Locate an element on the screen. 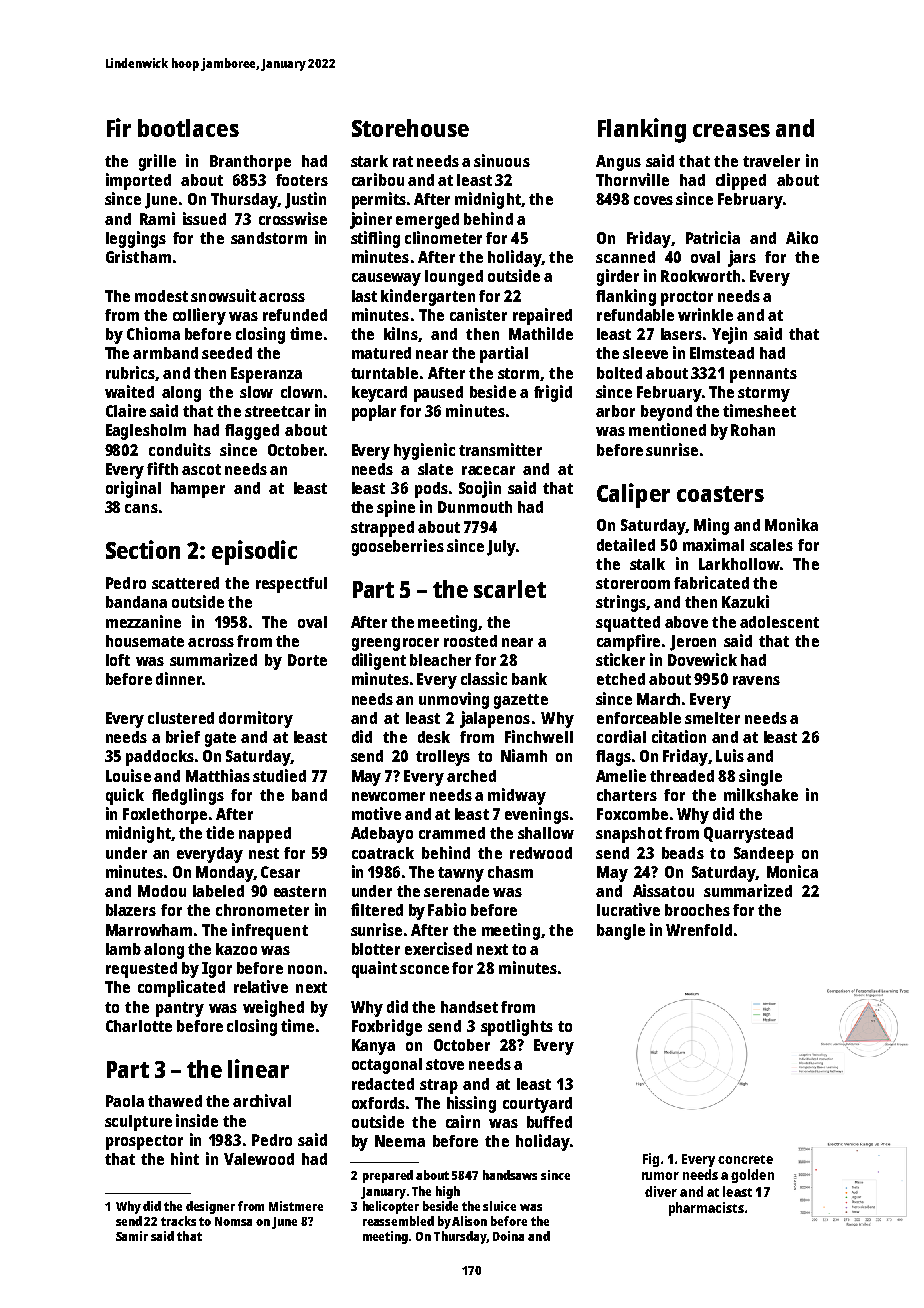 This screenshot has height=1308, width=924. creases is located at coordinates (731, 130).
